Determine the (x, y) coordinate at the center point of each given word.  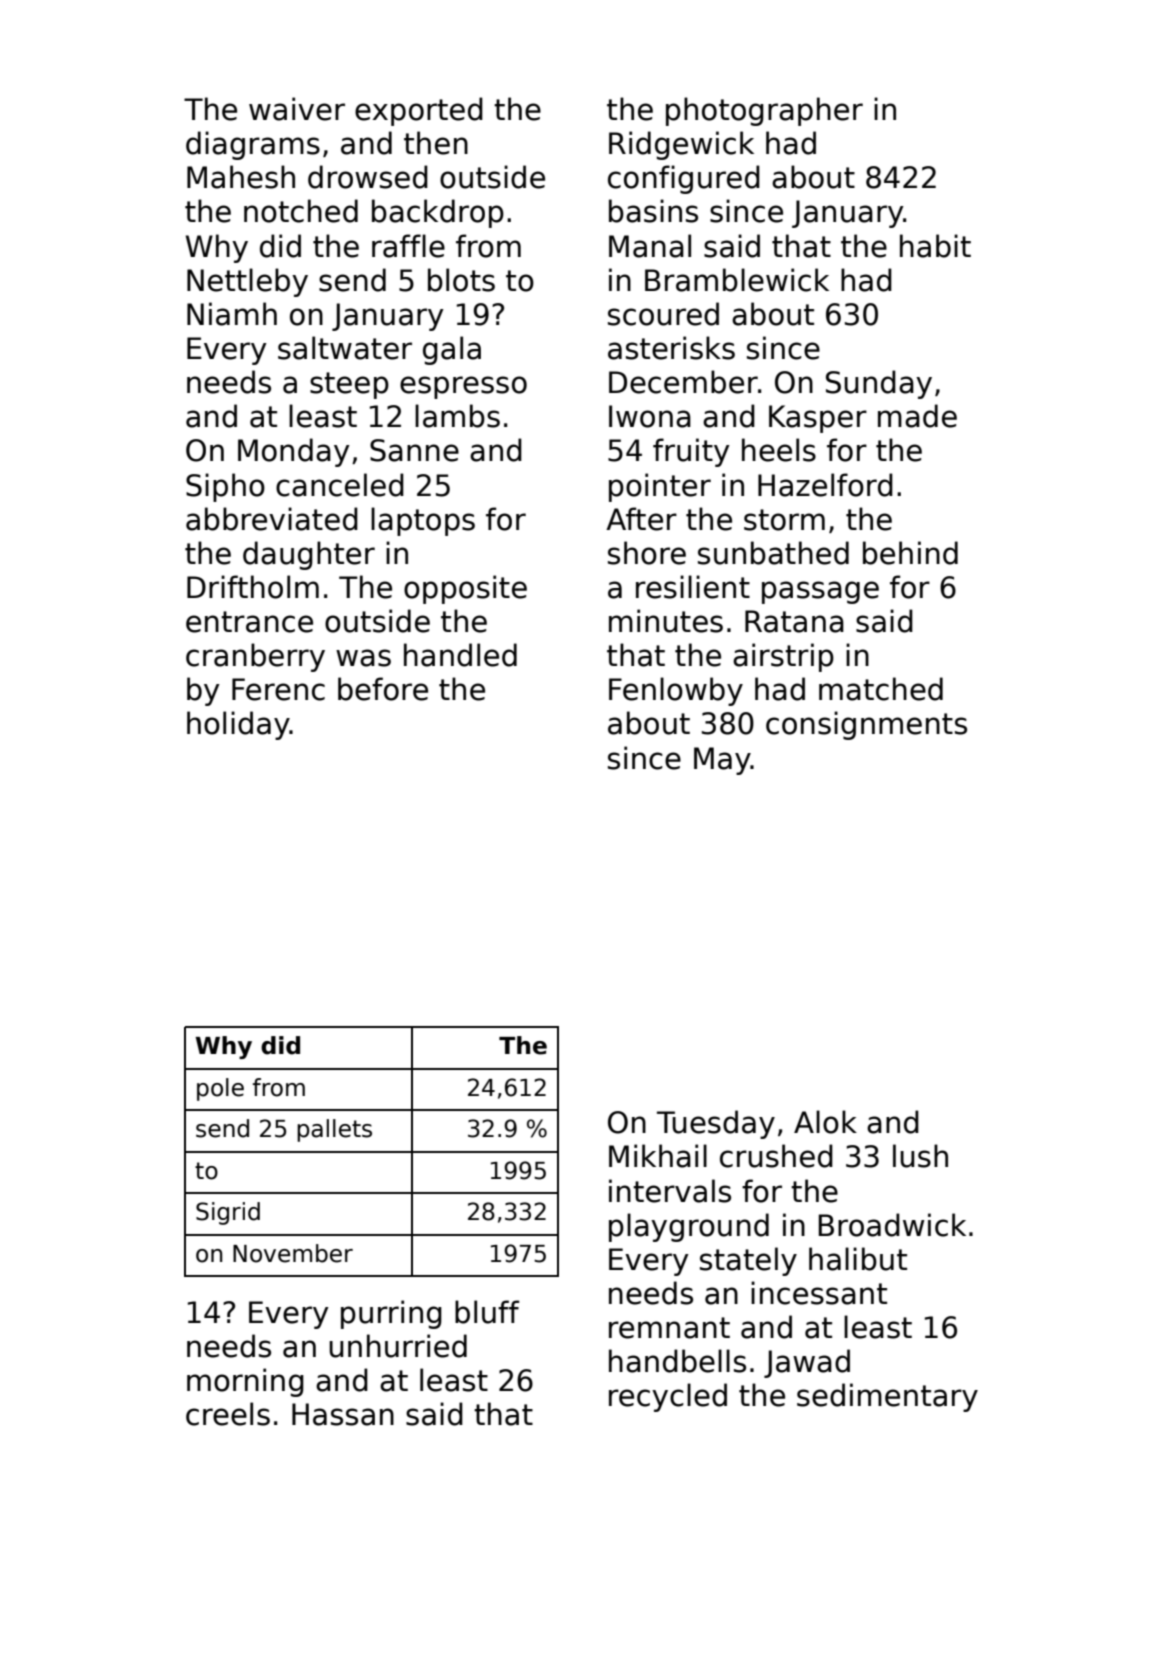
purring (391, 1314)
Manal (650, 246)
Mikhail (658, 1156)
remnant (669, 1328)
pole (220, 1089)
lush (920, 1156)
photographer (764, 111)
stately (748, 1261)
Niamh (232, 314)
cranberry (255, 657)
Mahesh (241, 177)
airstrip (783, 657)
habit (935, 246)
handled (460, 655)
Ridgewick (681, 145)
